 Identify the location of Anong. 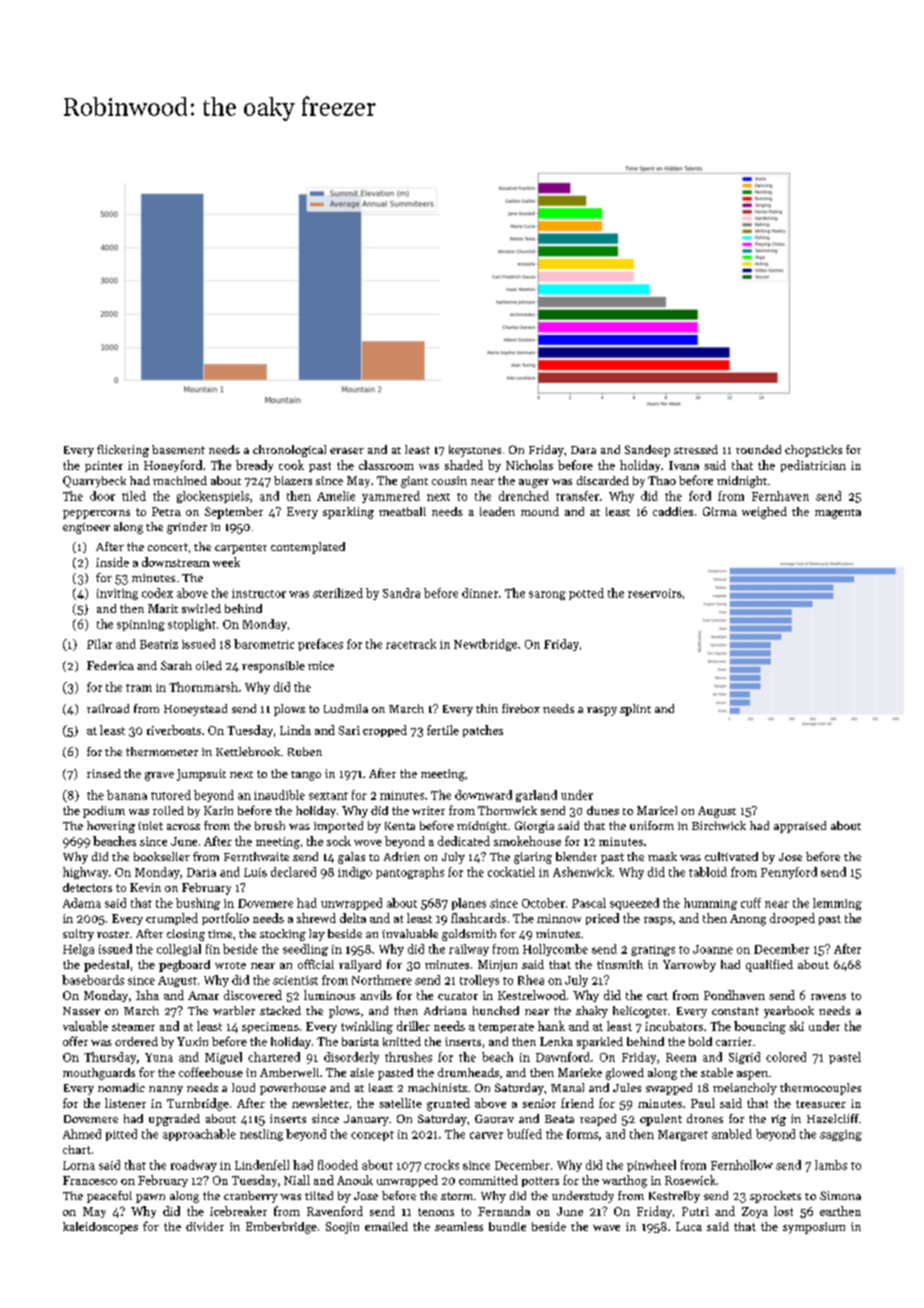
(748, 920).
